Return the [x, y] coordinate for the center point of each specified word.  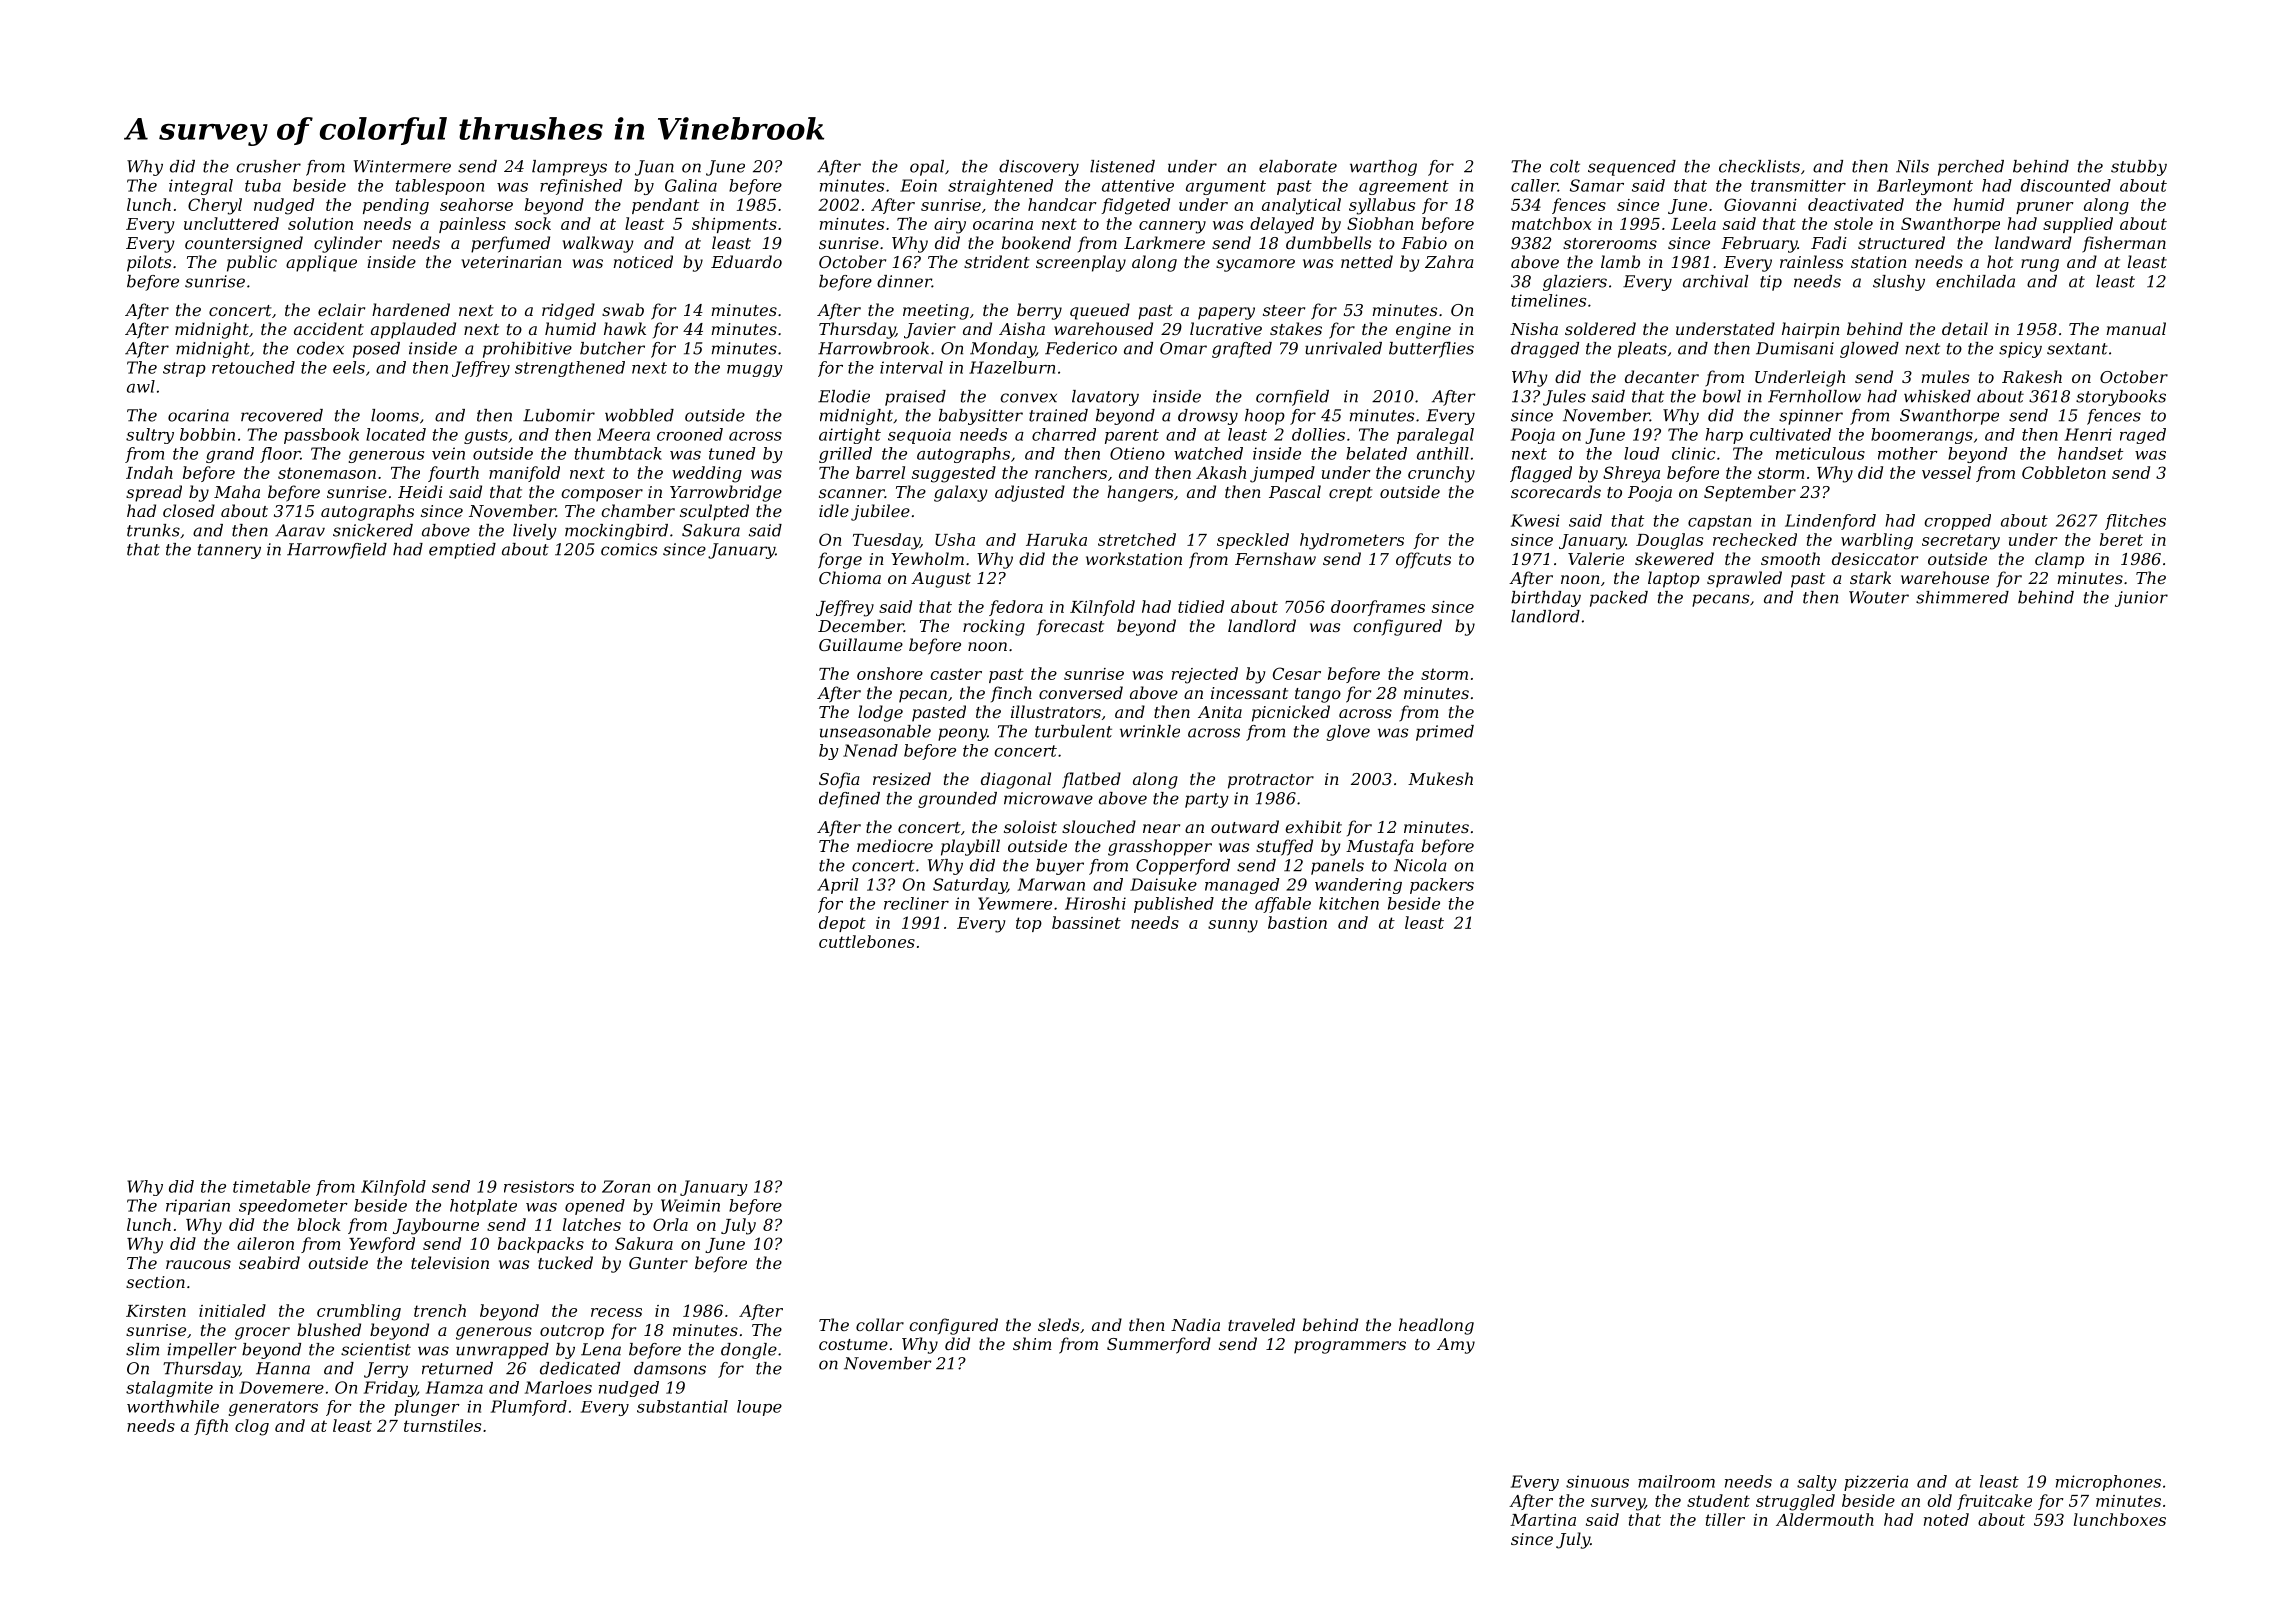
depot [842, 924]
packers [1442, 886]
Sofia [839, 780]
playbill [970, 847]
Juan [654, 168]
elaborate [1298, 166]
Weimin [690, 1205]
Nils [1912, 166]
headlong [1436, 1326]
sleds [1058, 1324]
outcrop [572, 1332]
